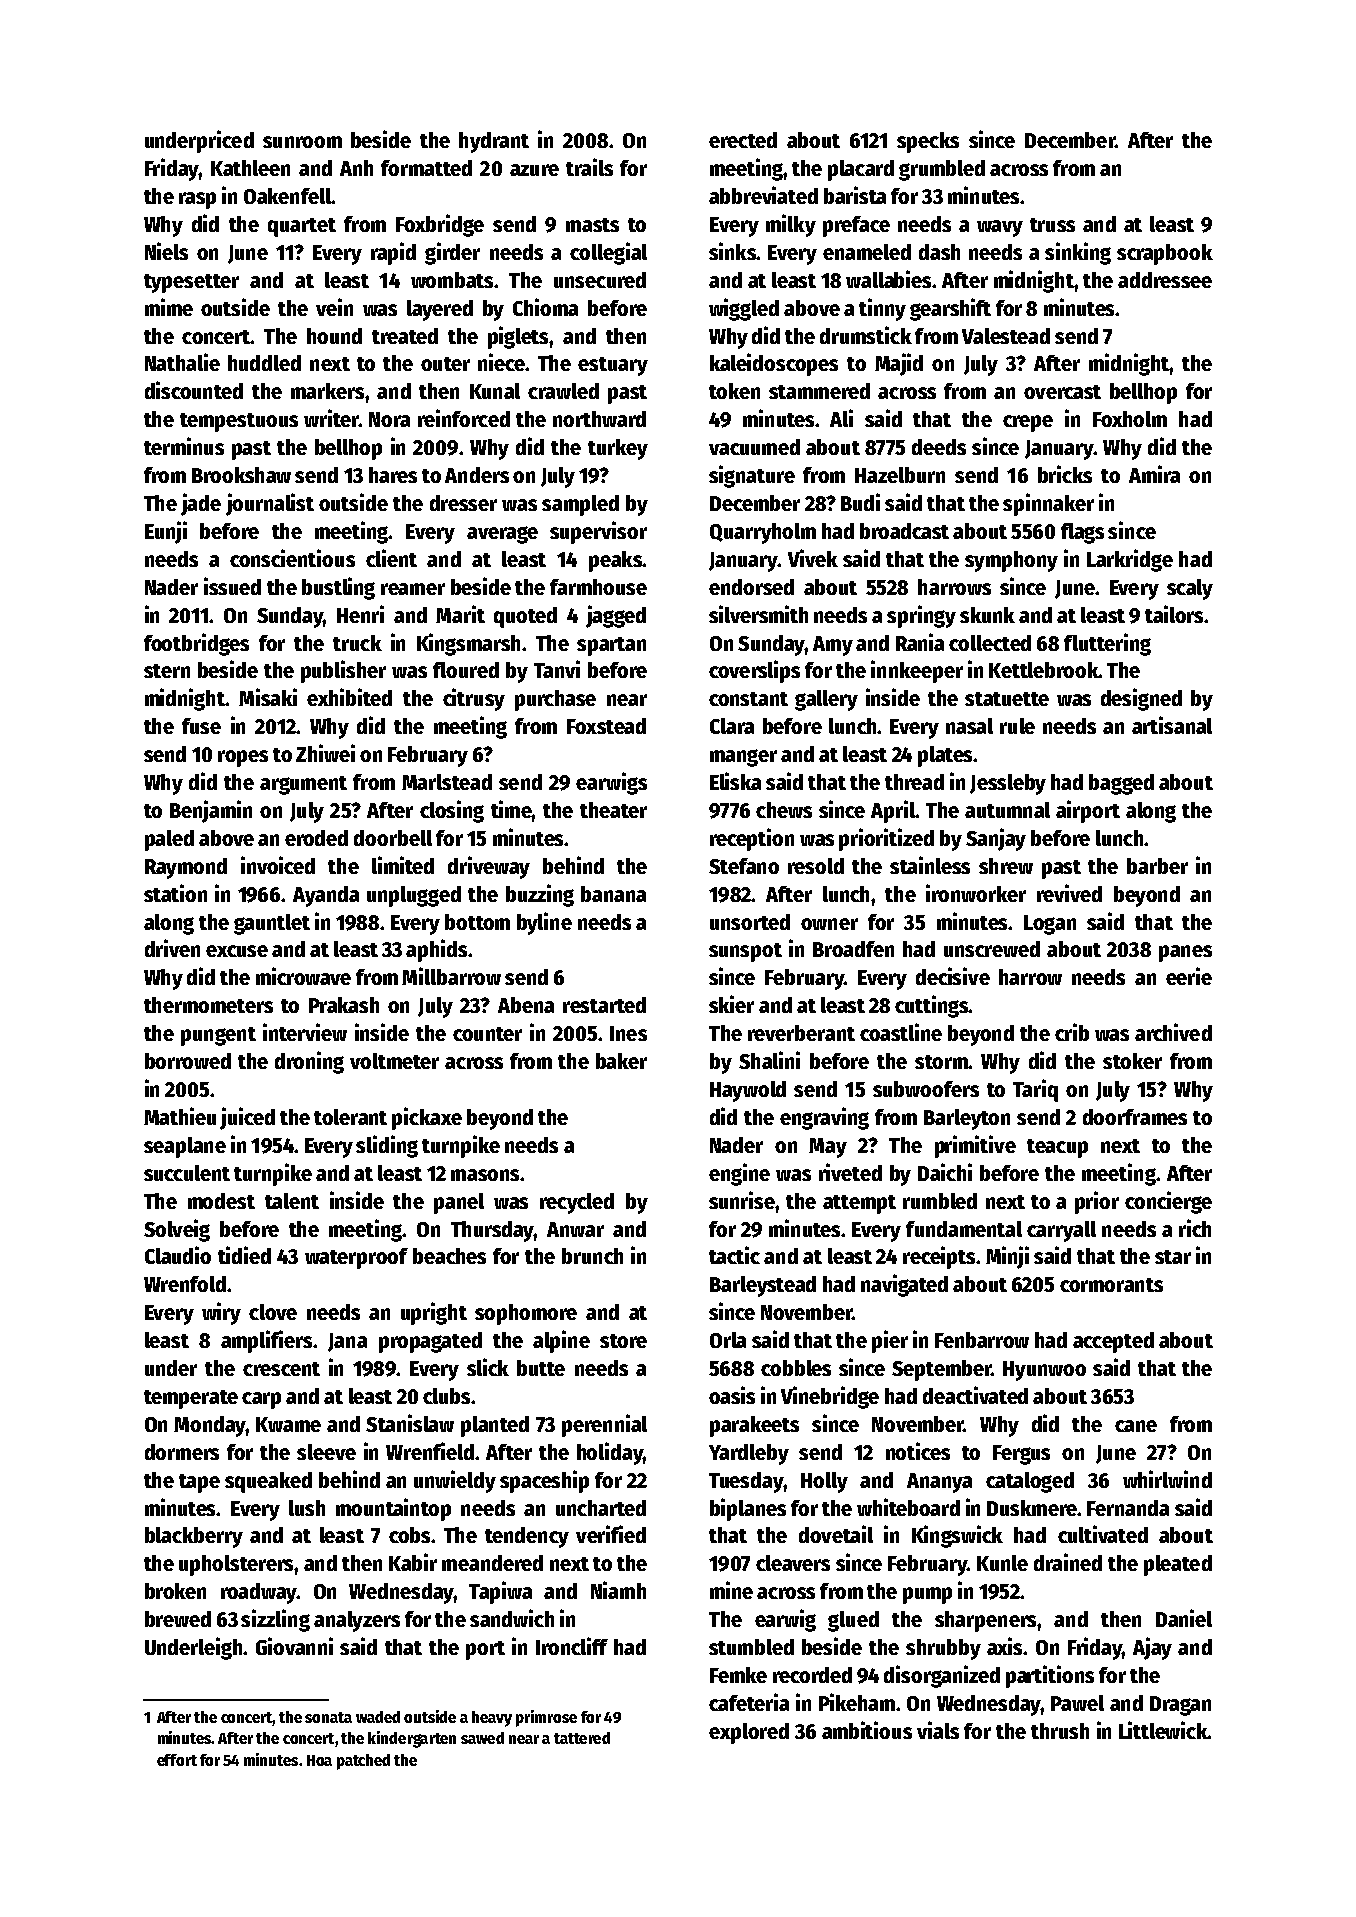 Image resolution: width=1356 pixels, height=1917 pixels. Describe the element at coordinates (1157, 866) in the page. I see `barber` at that location.
